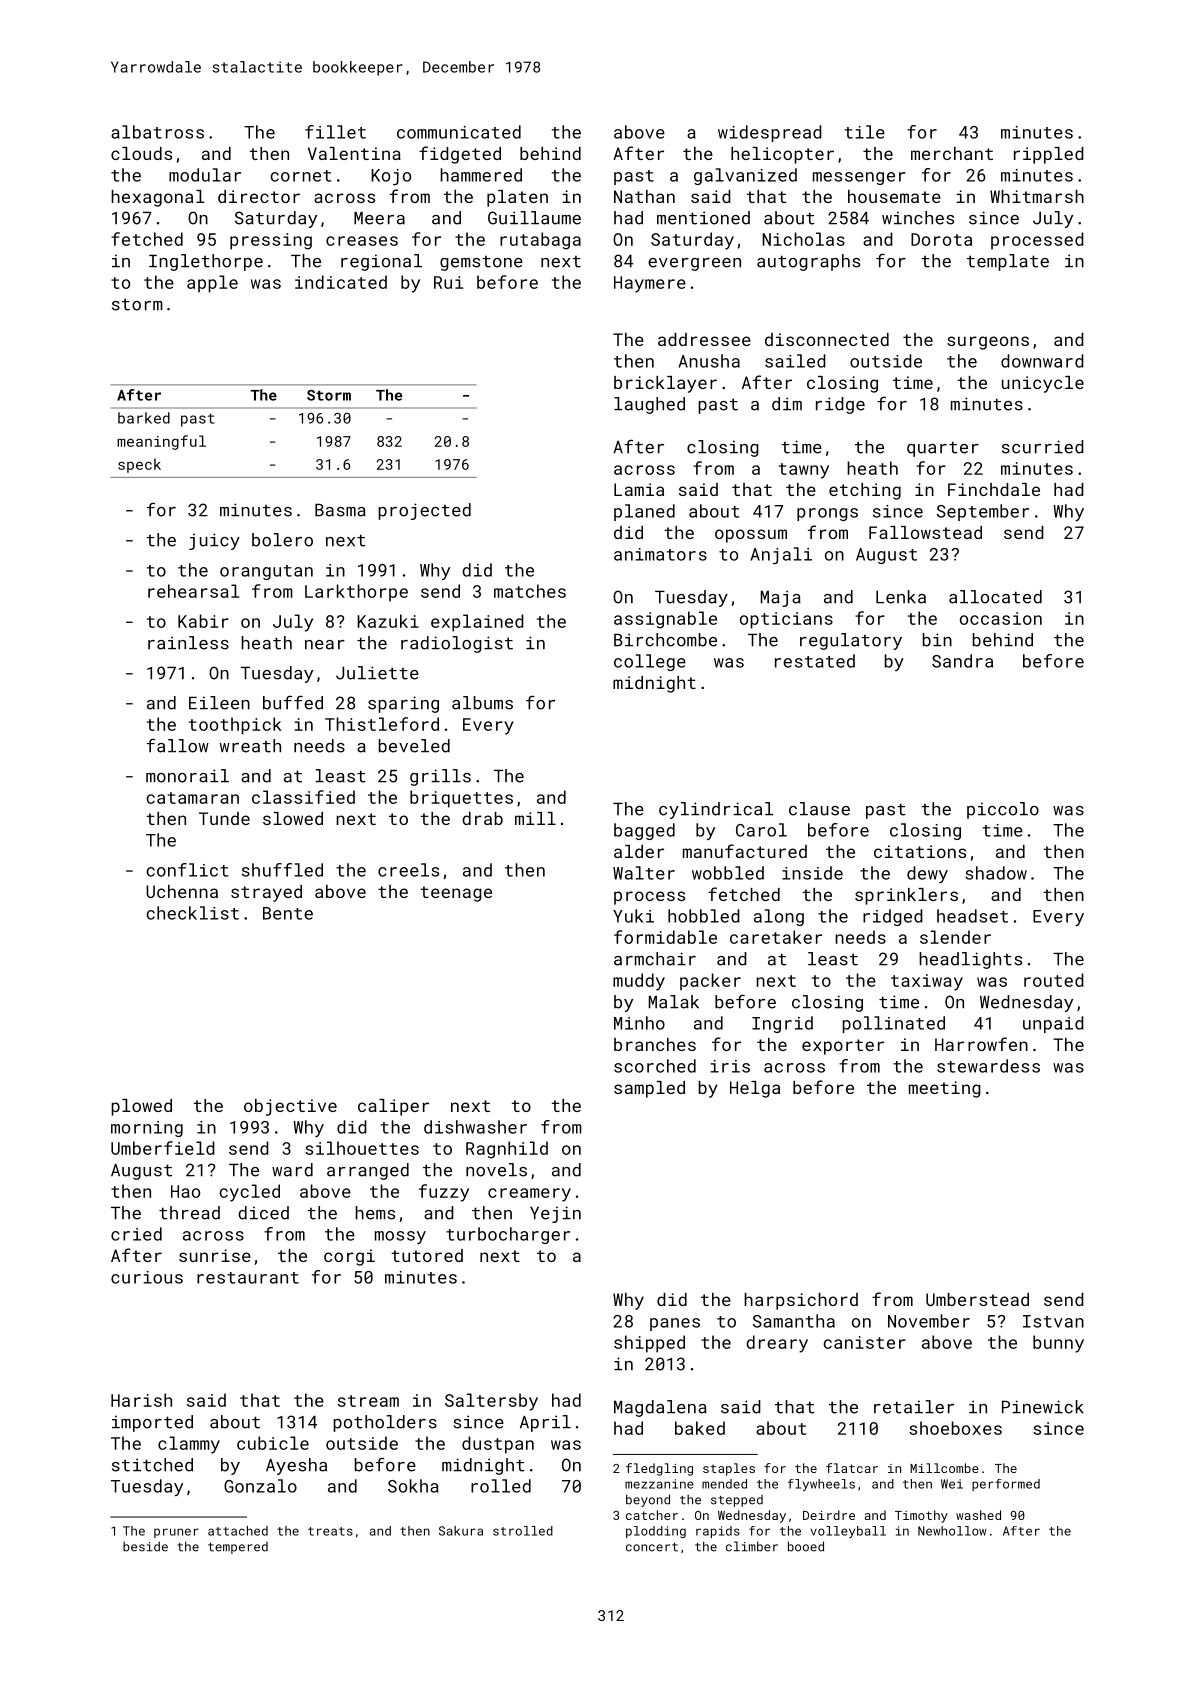 The width and height of the image is (1195, 1691). What do you see at coordinates (865, 132) in the image?
I see `tile` at bounding box center [865, 132].
